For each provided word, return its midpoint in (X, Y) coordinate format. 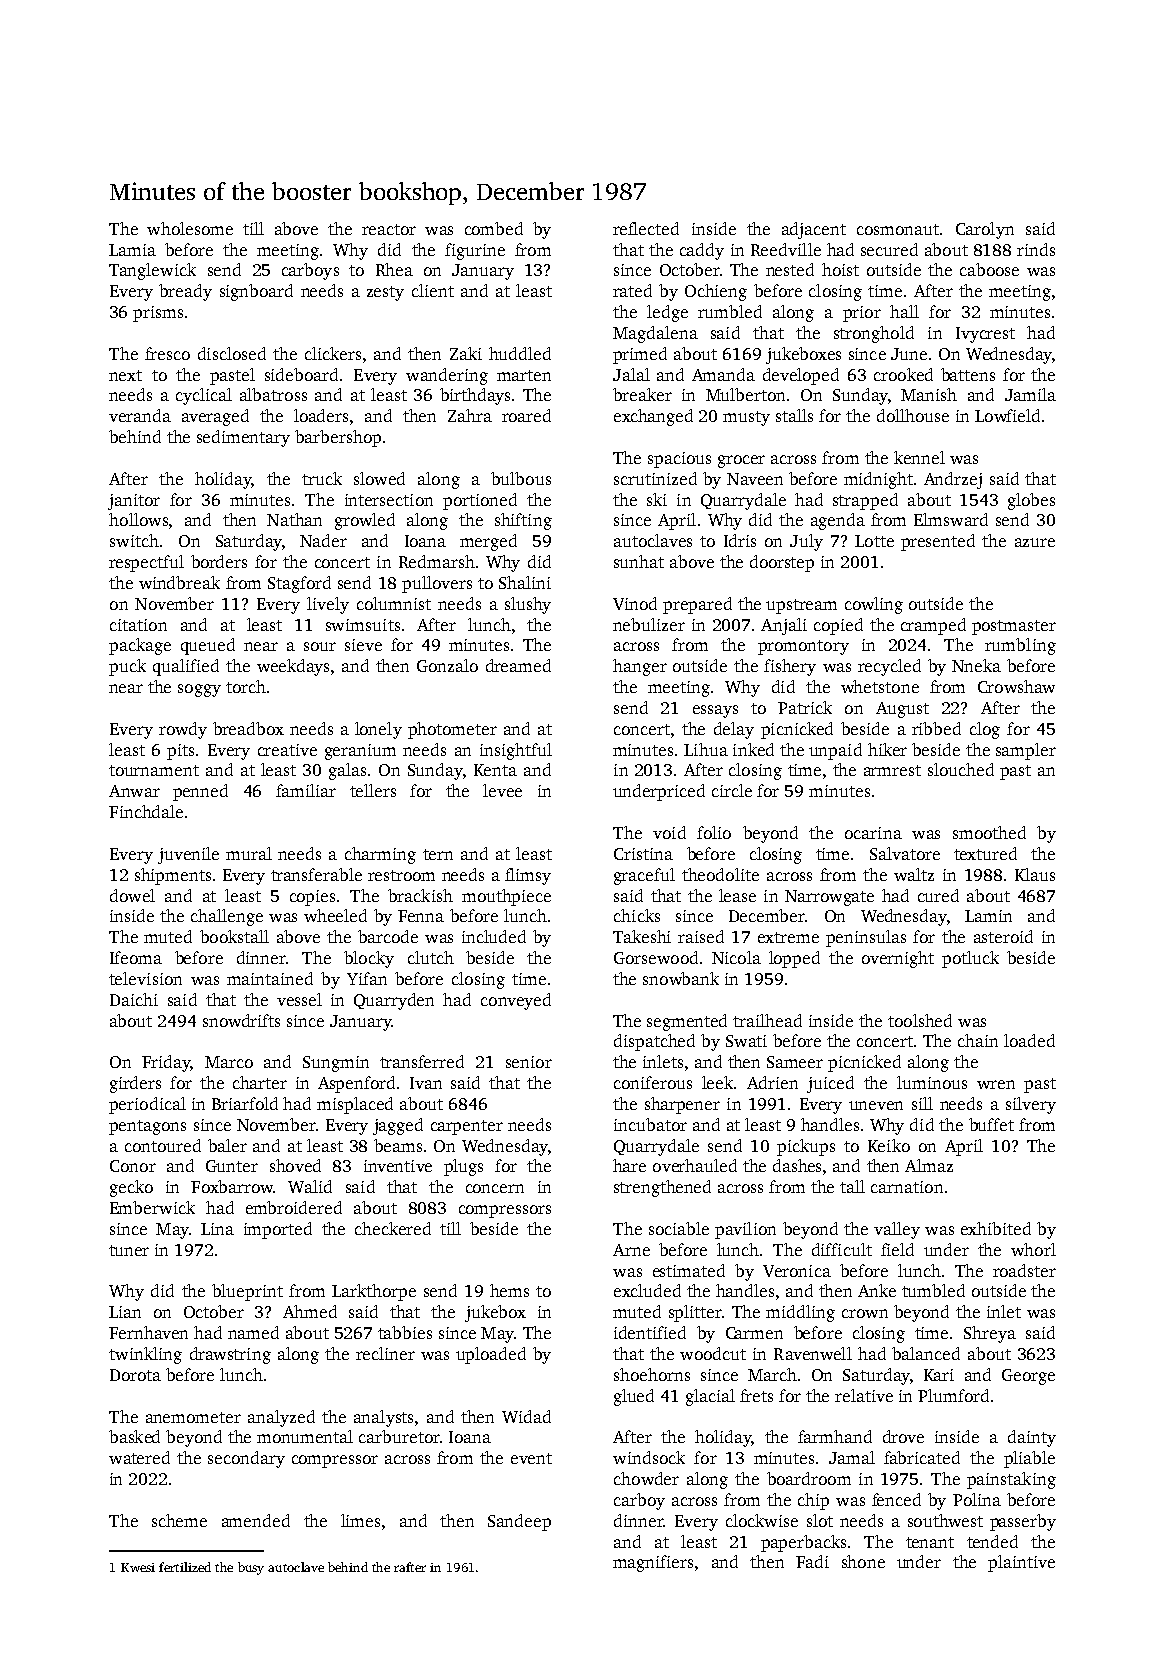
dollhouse (913, 415)
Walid (310, 1186)
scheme (179, 1520)
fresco (167, 353)
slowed (379, 478)
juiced (830, 1084)
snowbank (681, 978)
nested (790, 269)
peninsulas (866, 938)
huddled (520, 353)
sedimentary (243, 438)
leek (717, 1082)
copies (312, 898)
